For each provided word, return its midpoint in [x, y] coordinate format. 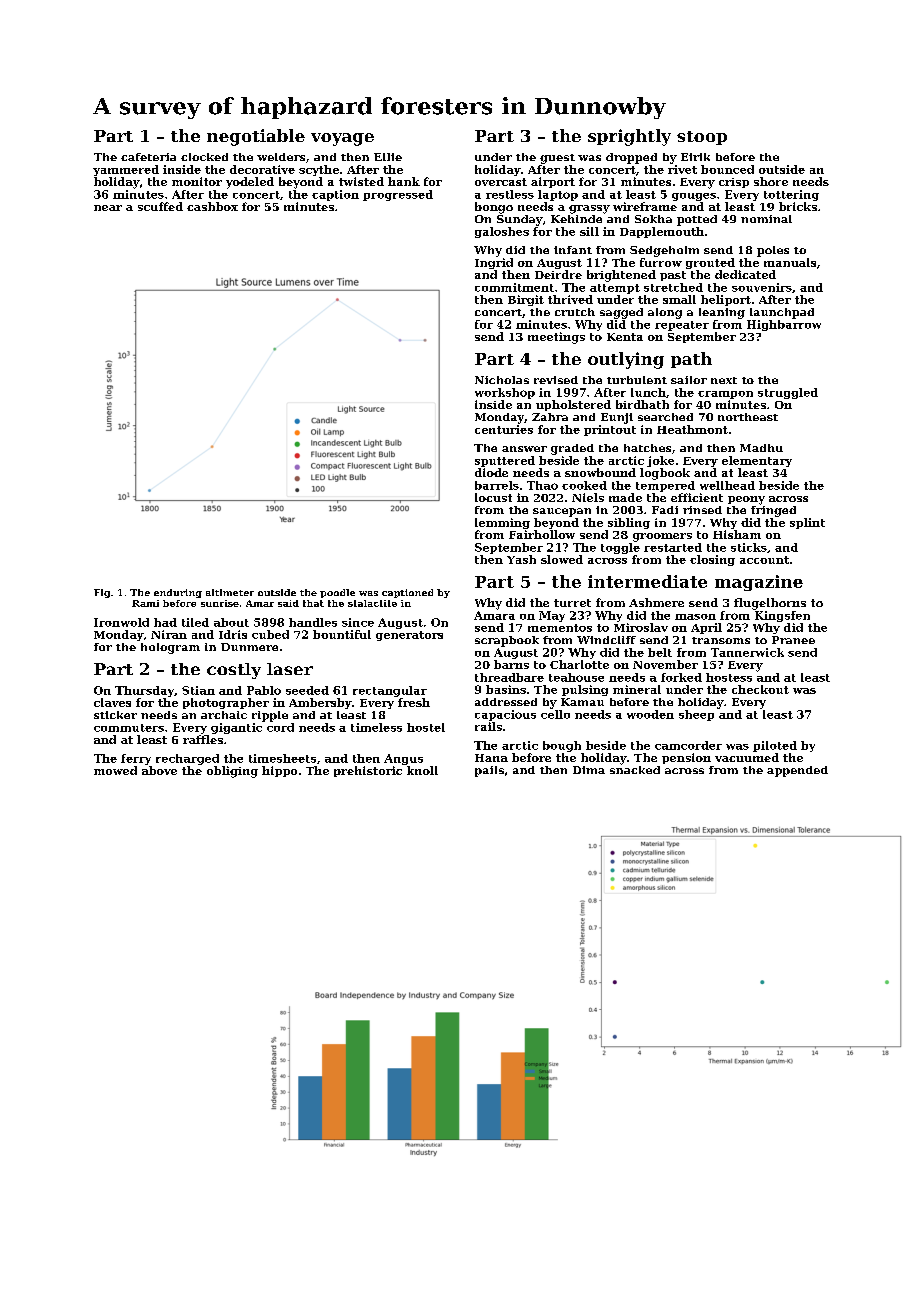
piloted [775, 746]
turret [572, 603]
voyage [342, 139]
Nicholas [502, 380]
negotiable [256, 137]
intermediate [647, 581]
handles [313, 622]
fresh [414, 702]
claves [112, 702]
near [108, 208]
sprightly [629, 137]
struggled [788, 393]
